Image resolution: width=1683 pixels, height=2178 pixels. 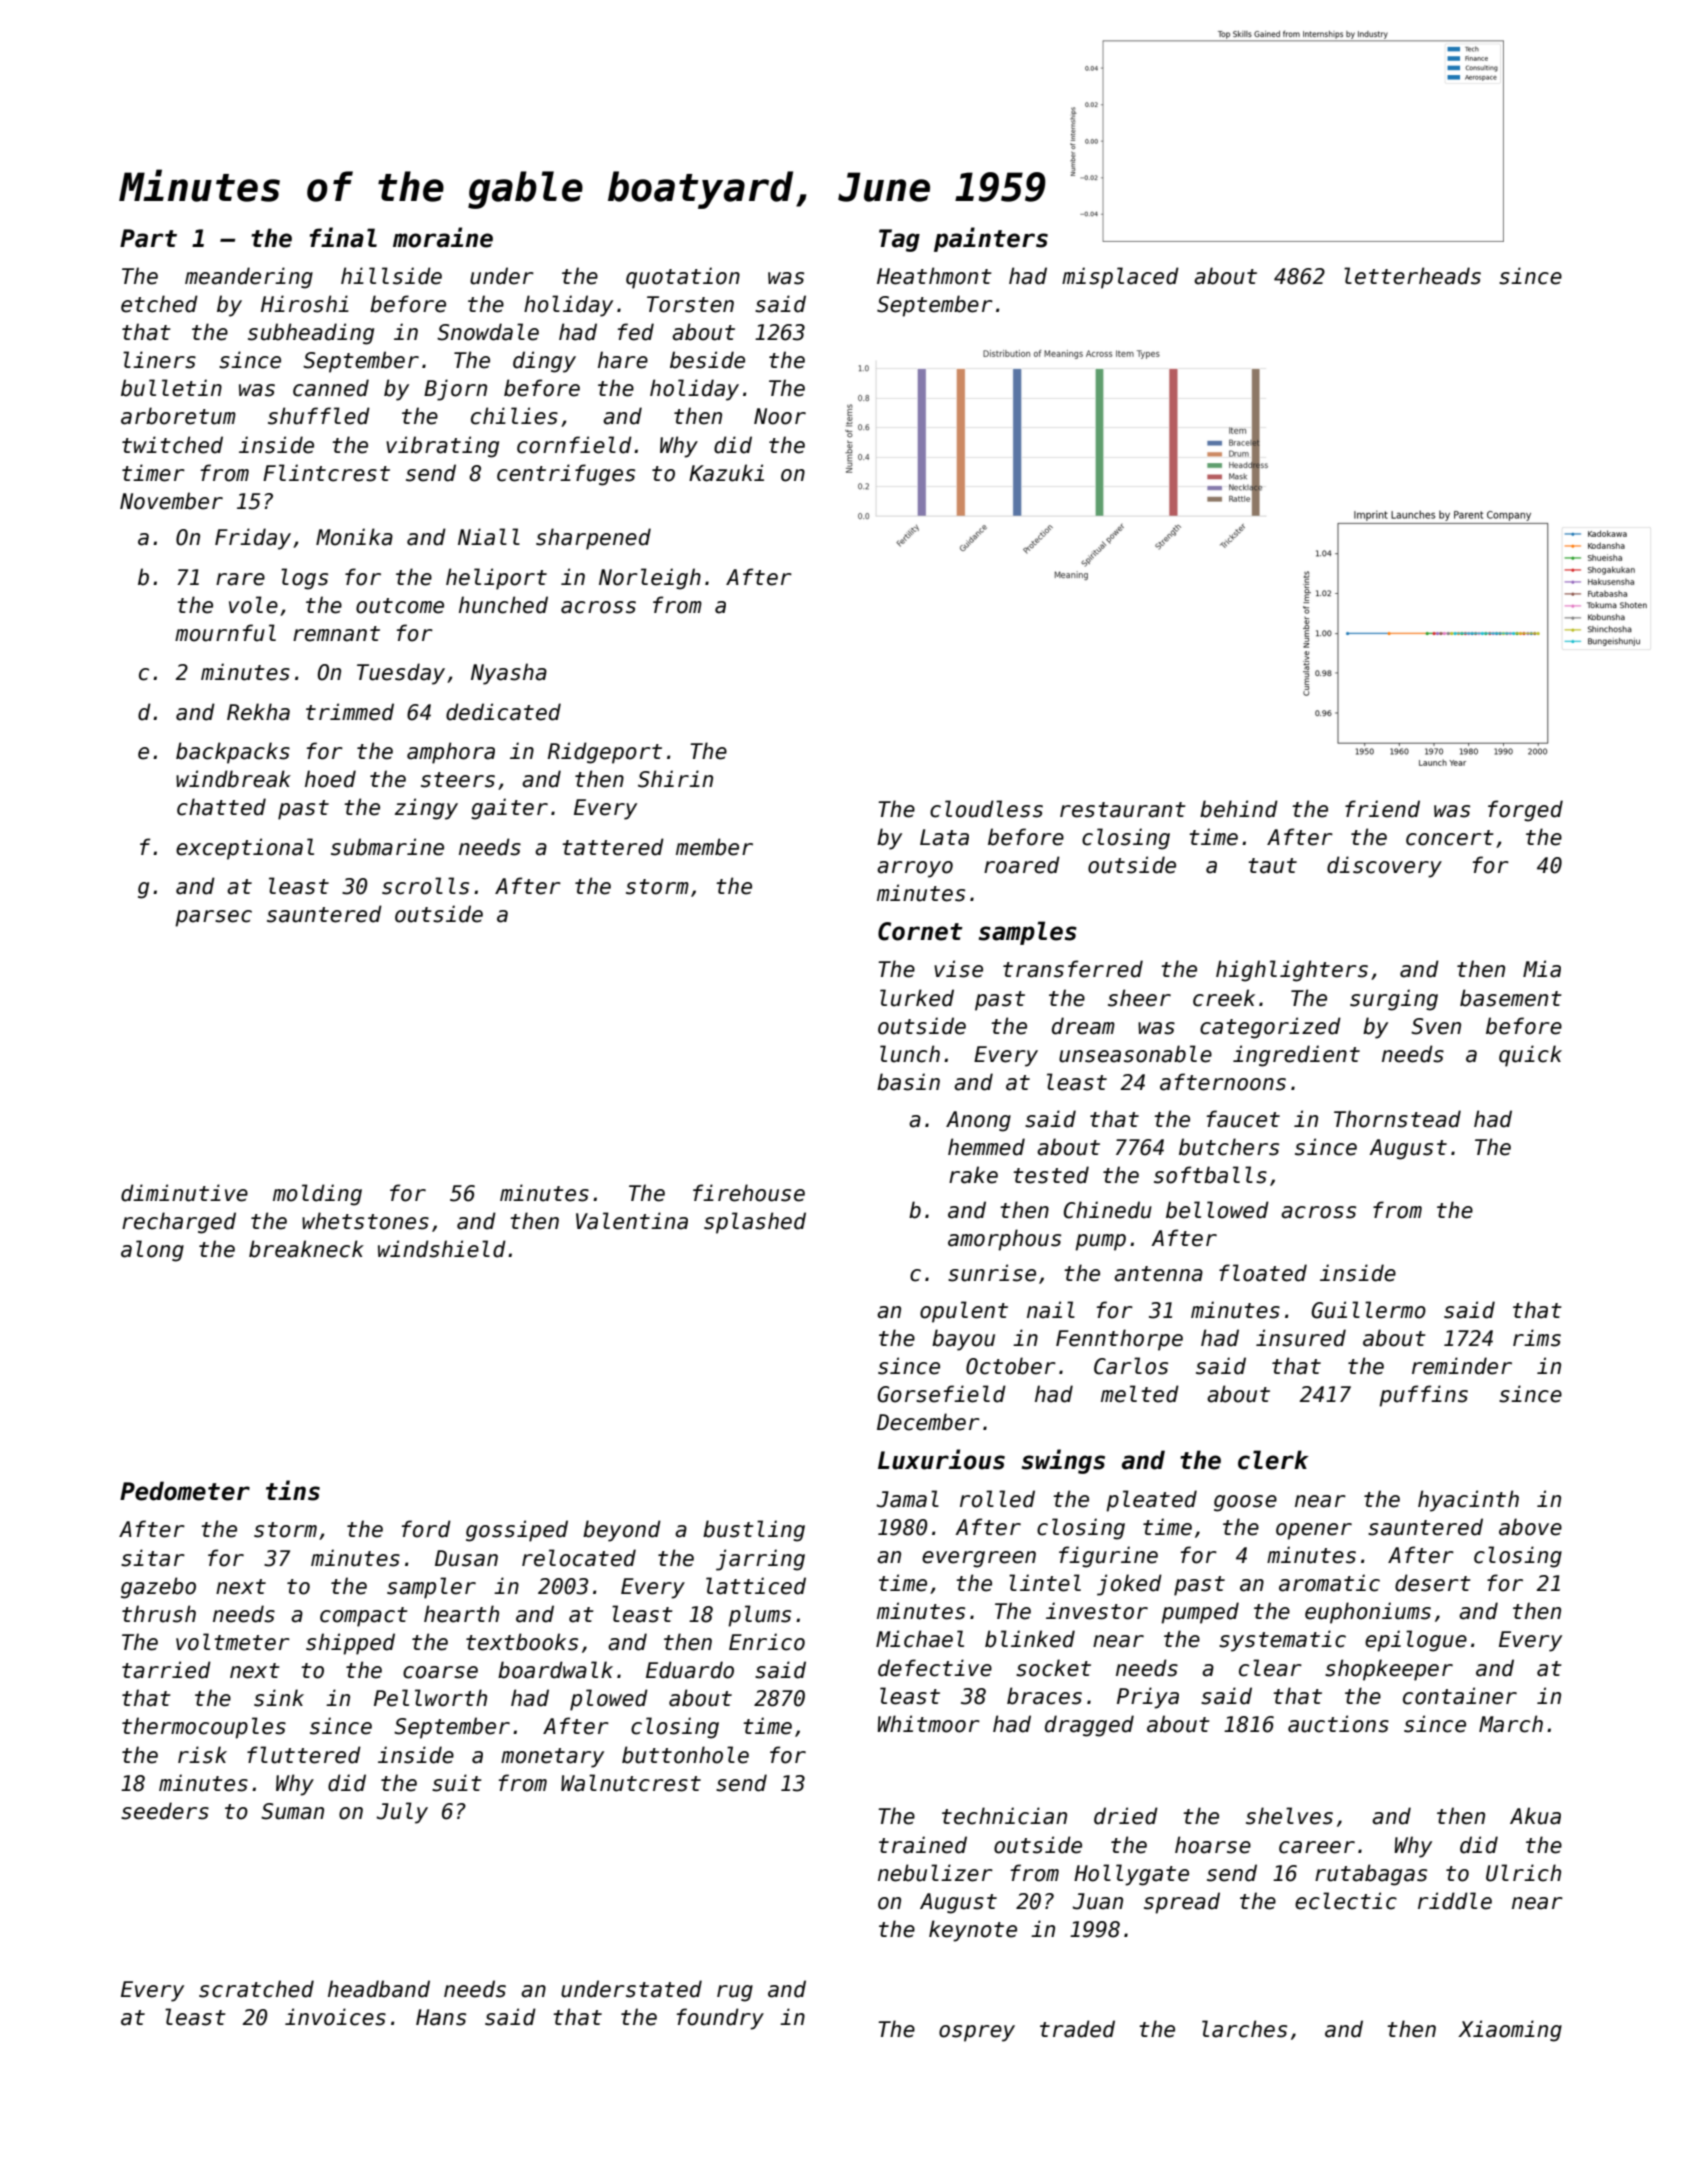 What do you see at coordinates (213, 918) in the image?
I see `parsec` at bounding box center [213, 918].
